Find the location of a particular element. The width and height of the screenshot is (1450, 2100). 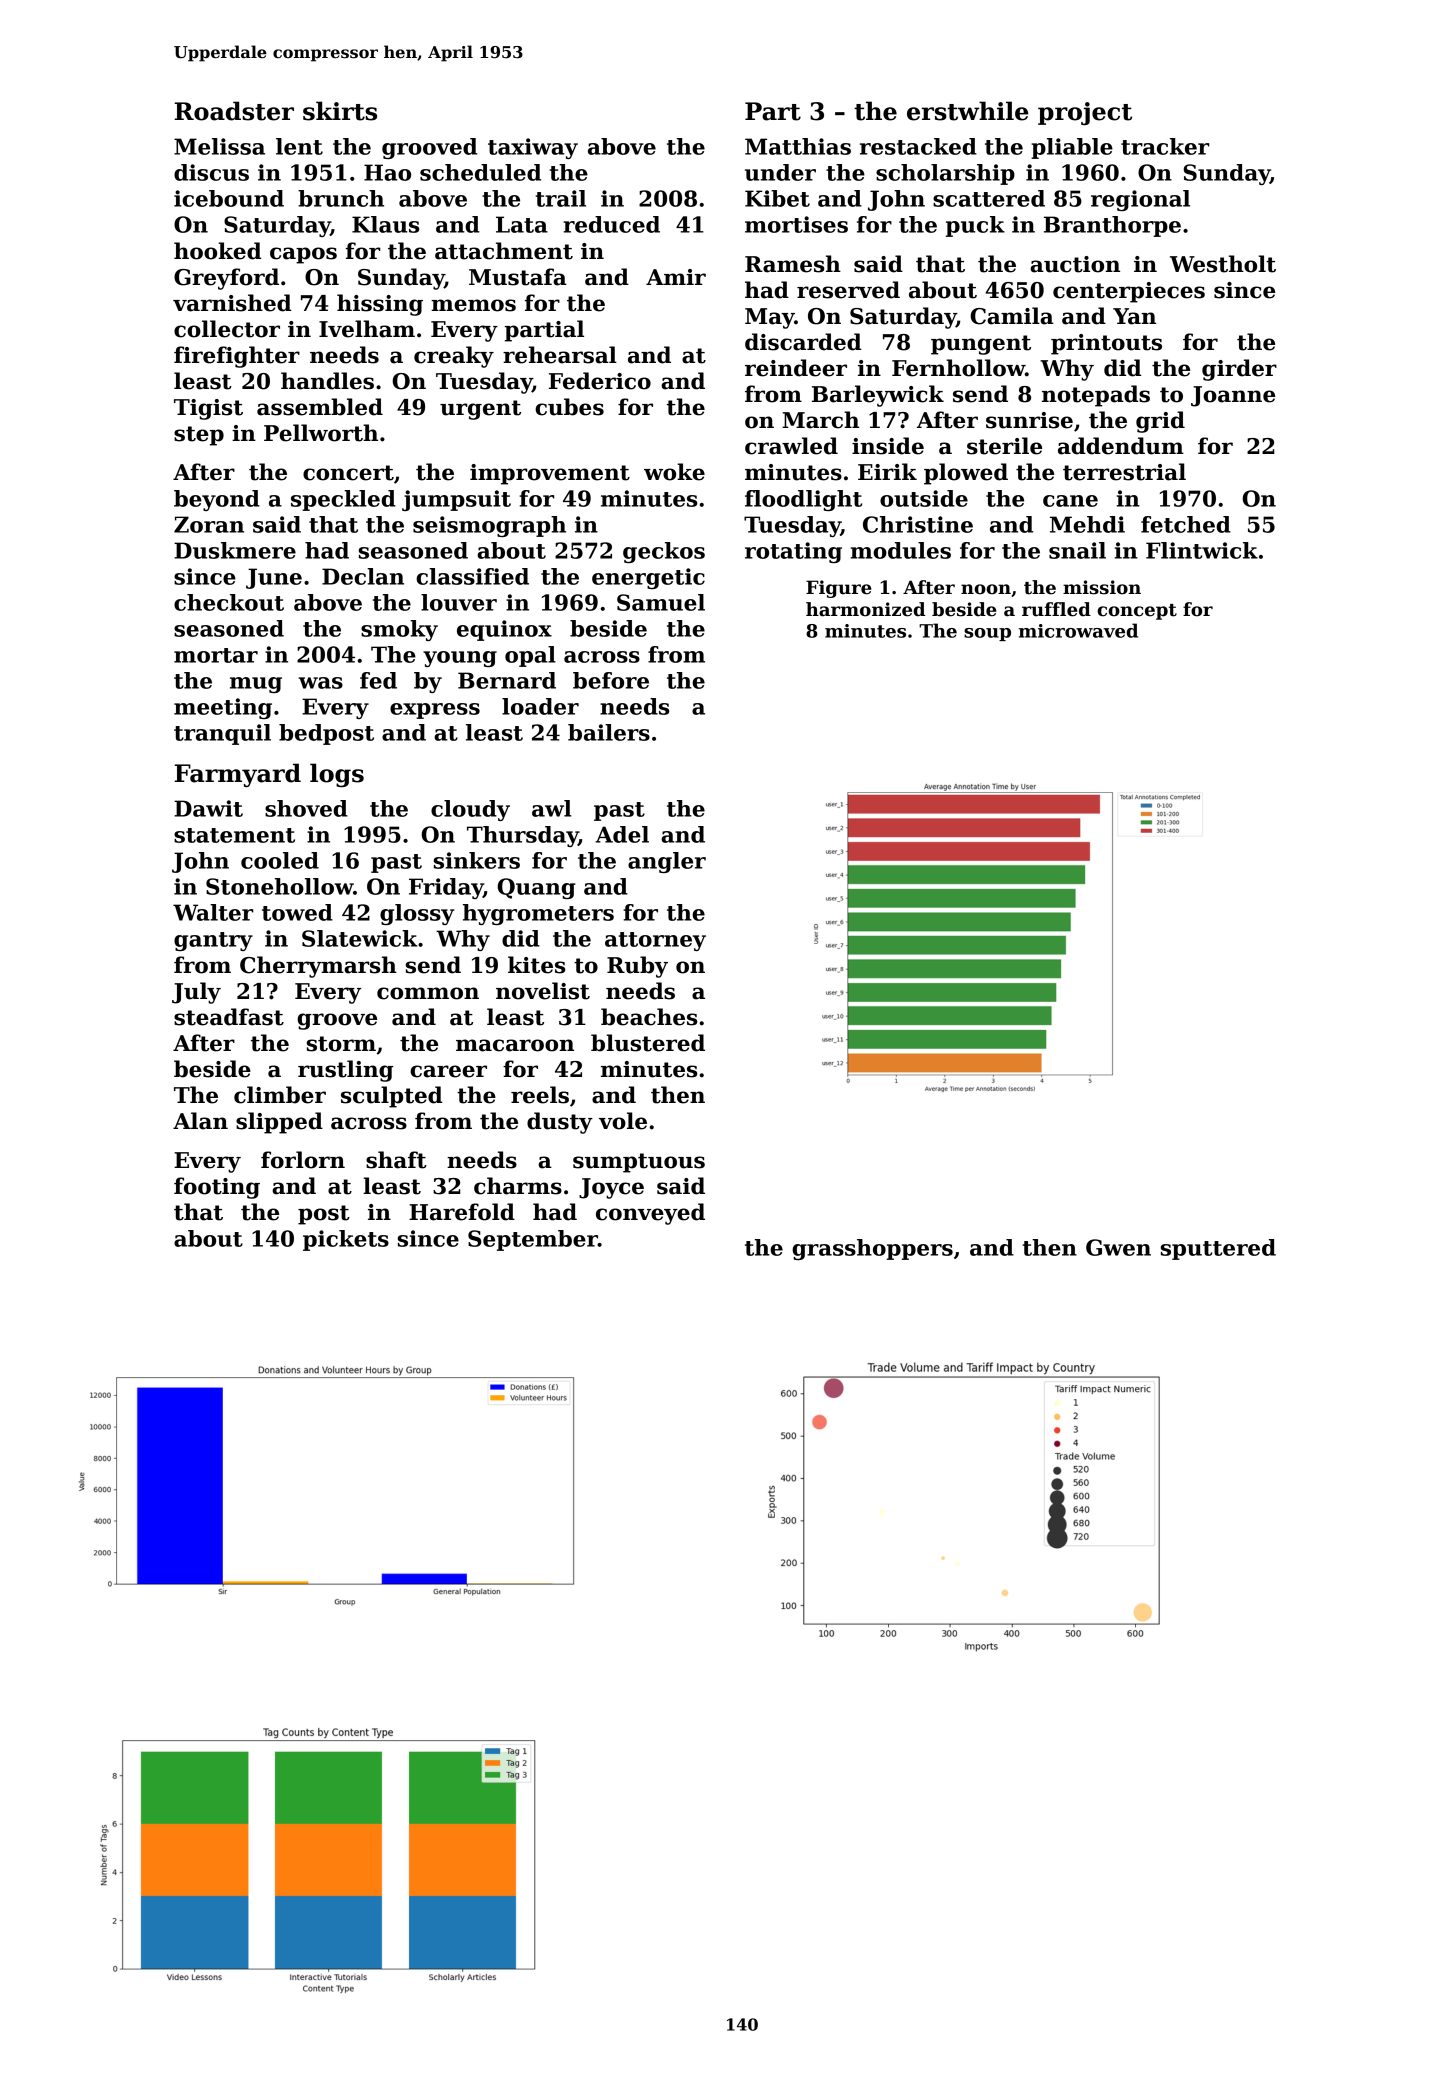

capos is located at coordinates (303, 255).
